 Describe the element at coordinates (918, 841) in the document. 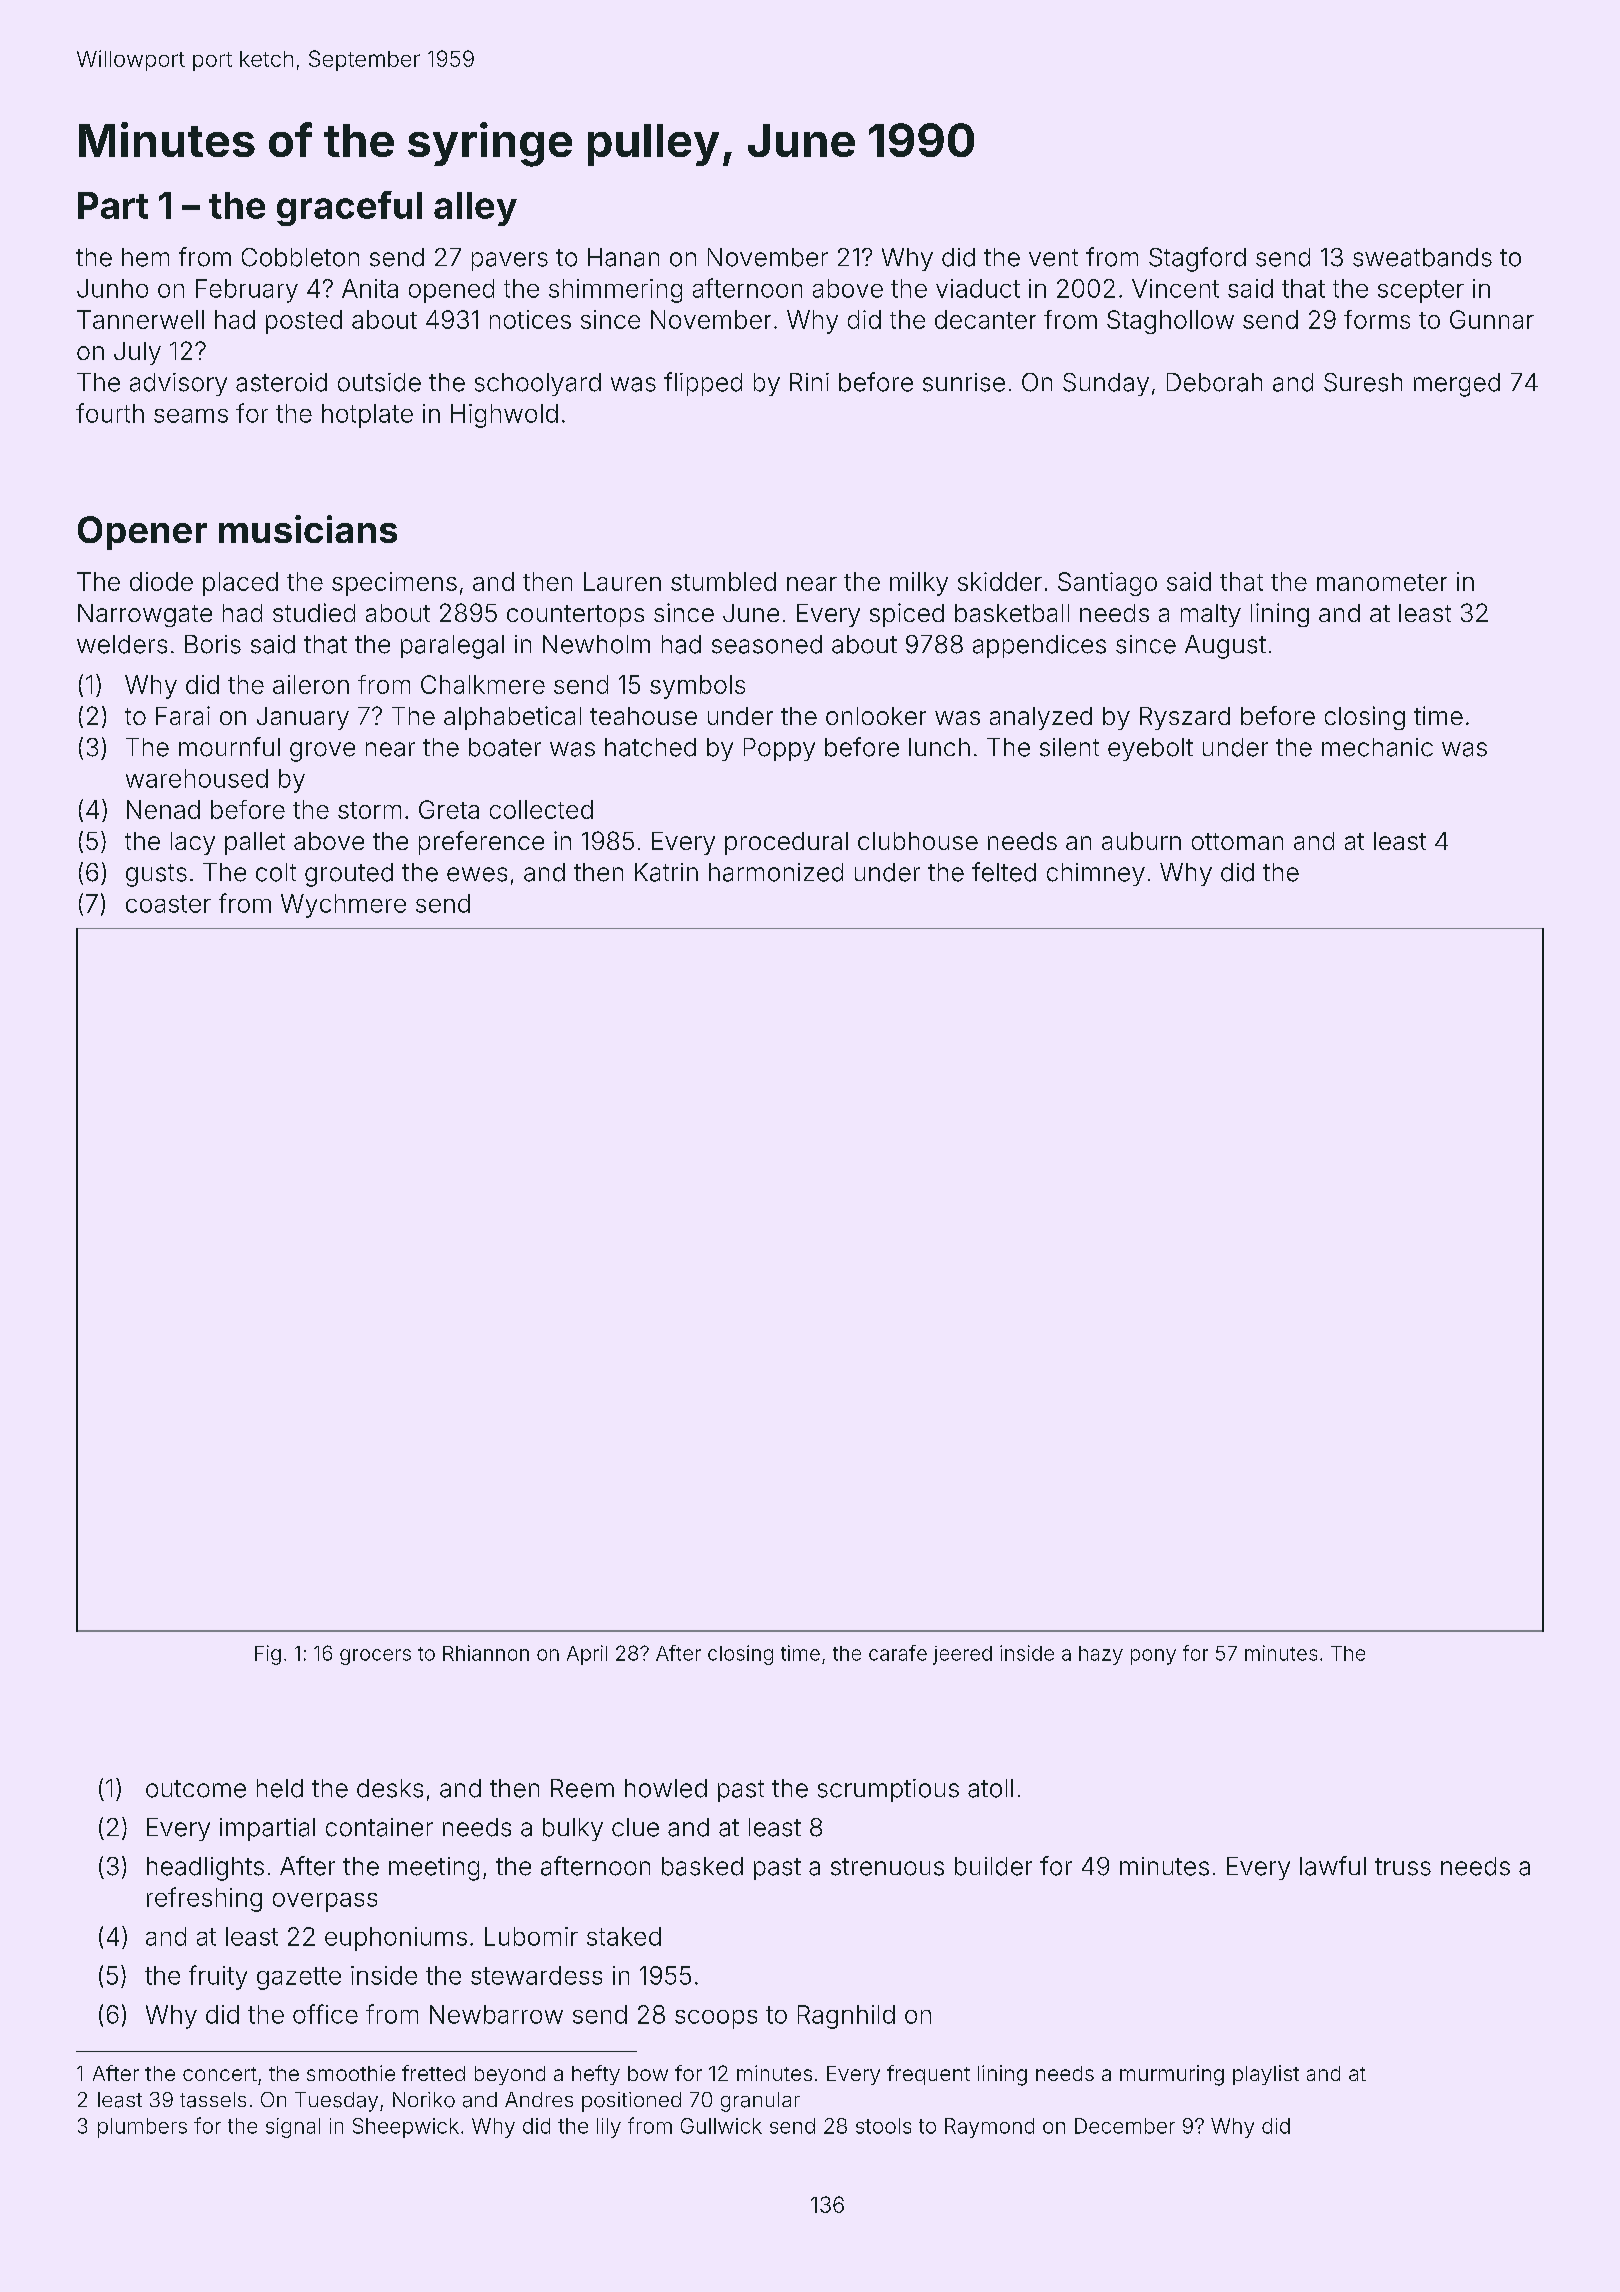

I see `clubhouse` at that location.
